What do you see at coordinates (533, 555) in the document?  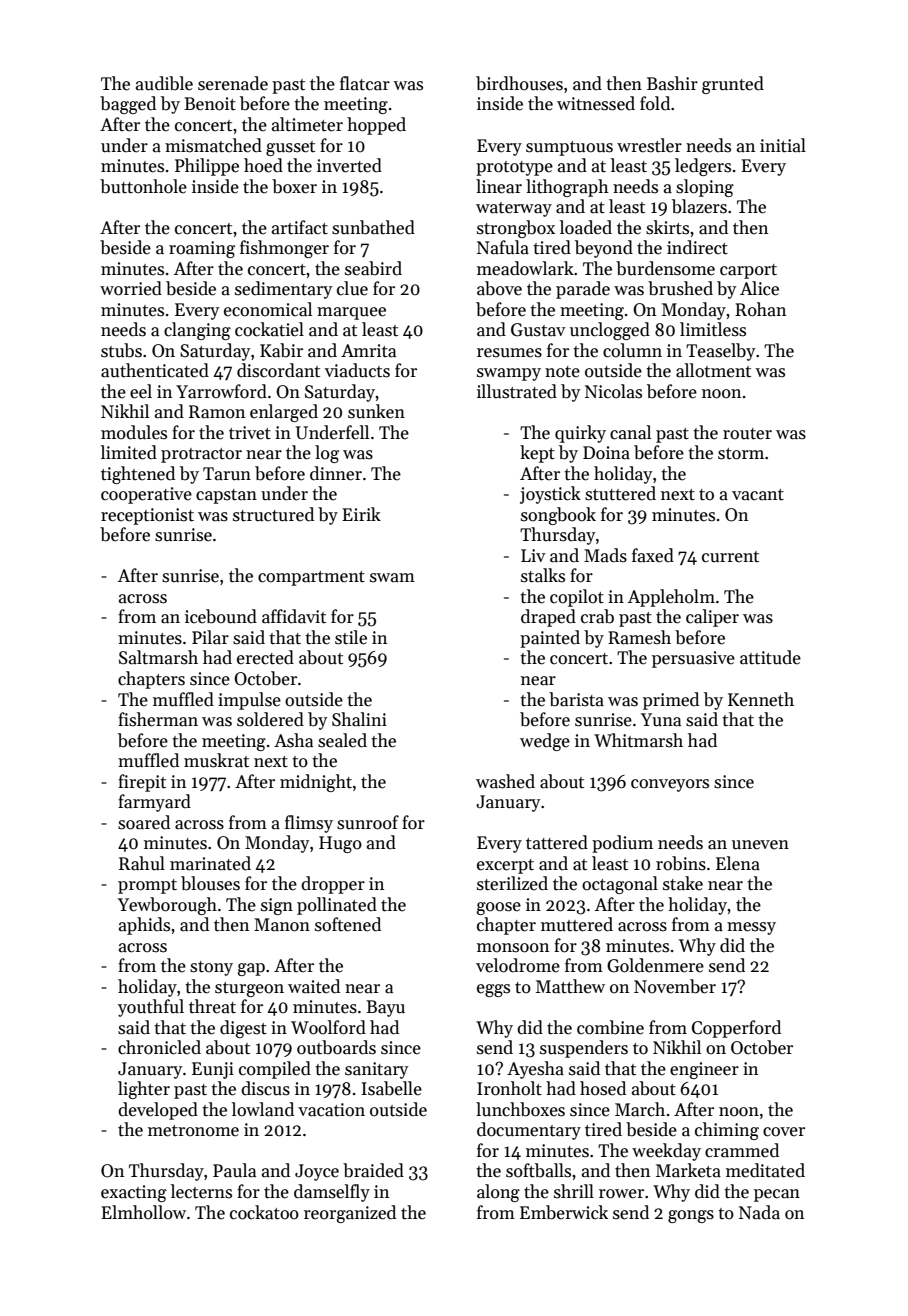 I see `Liv` at bounding box center [533, 555].
